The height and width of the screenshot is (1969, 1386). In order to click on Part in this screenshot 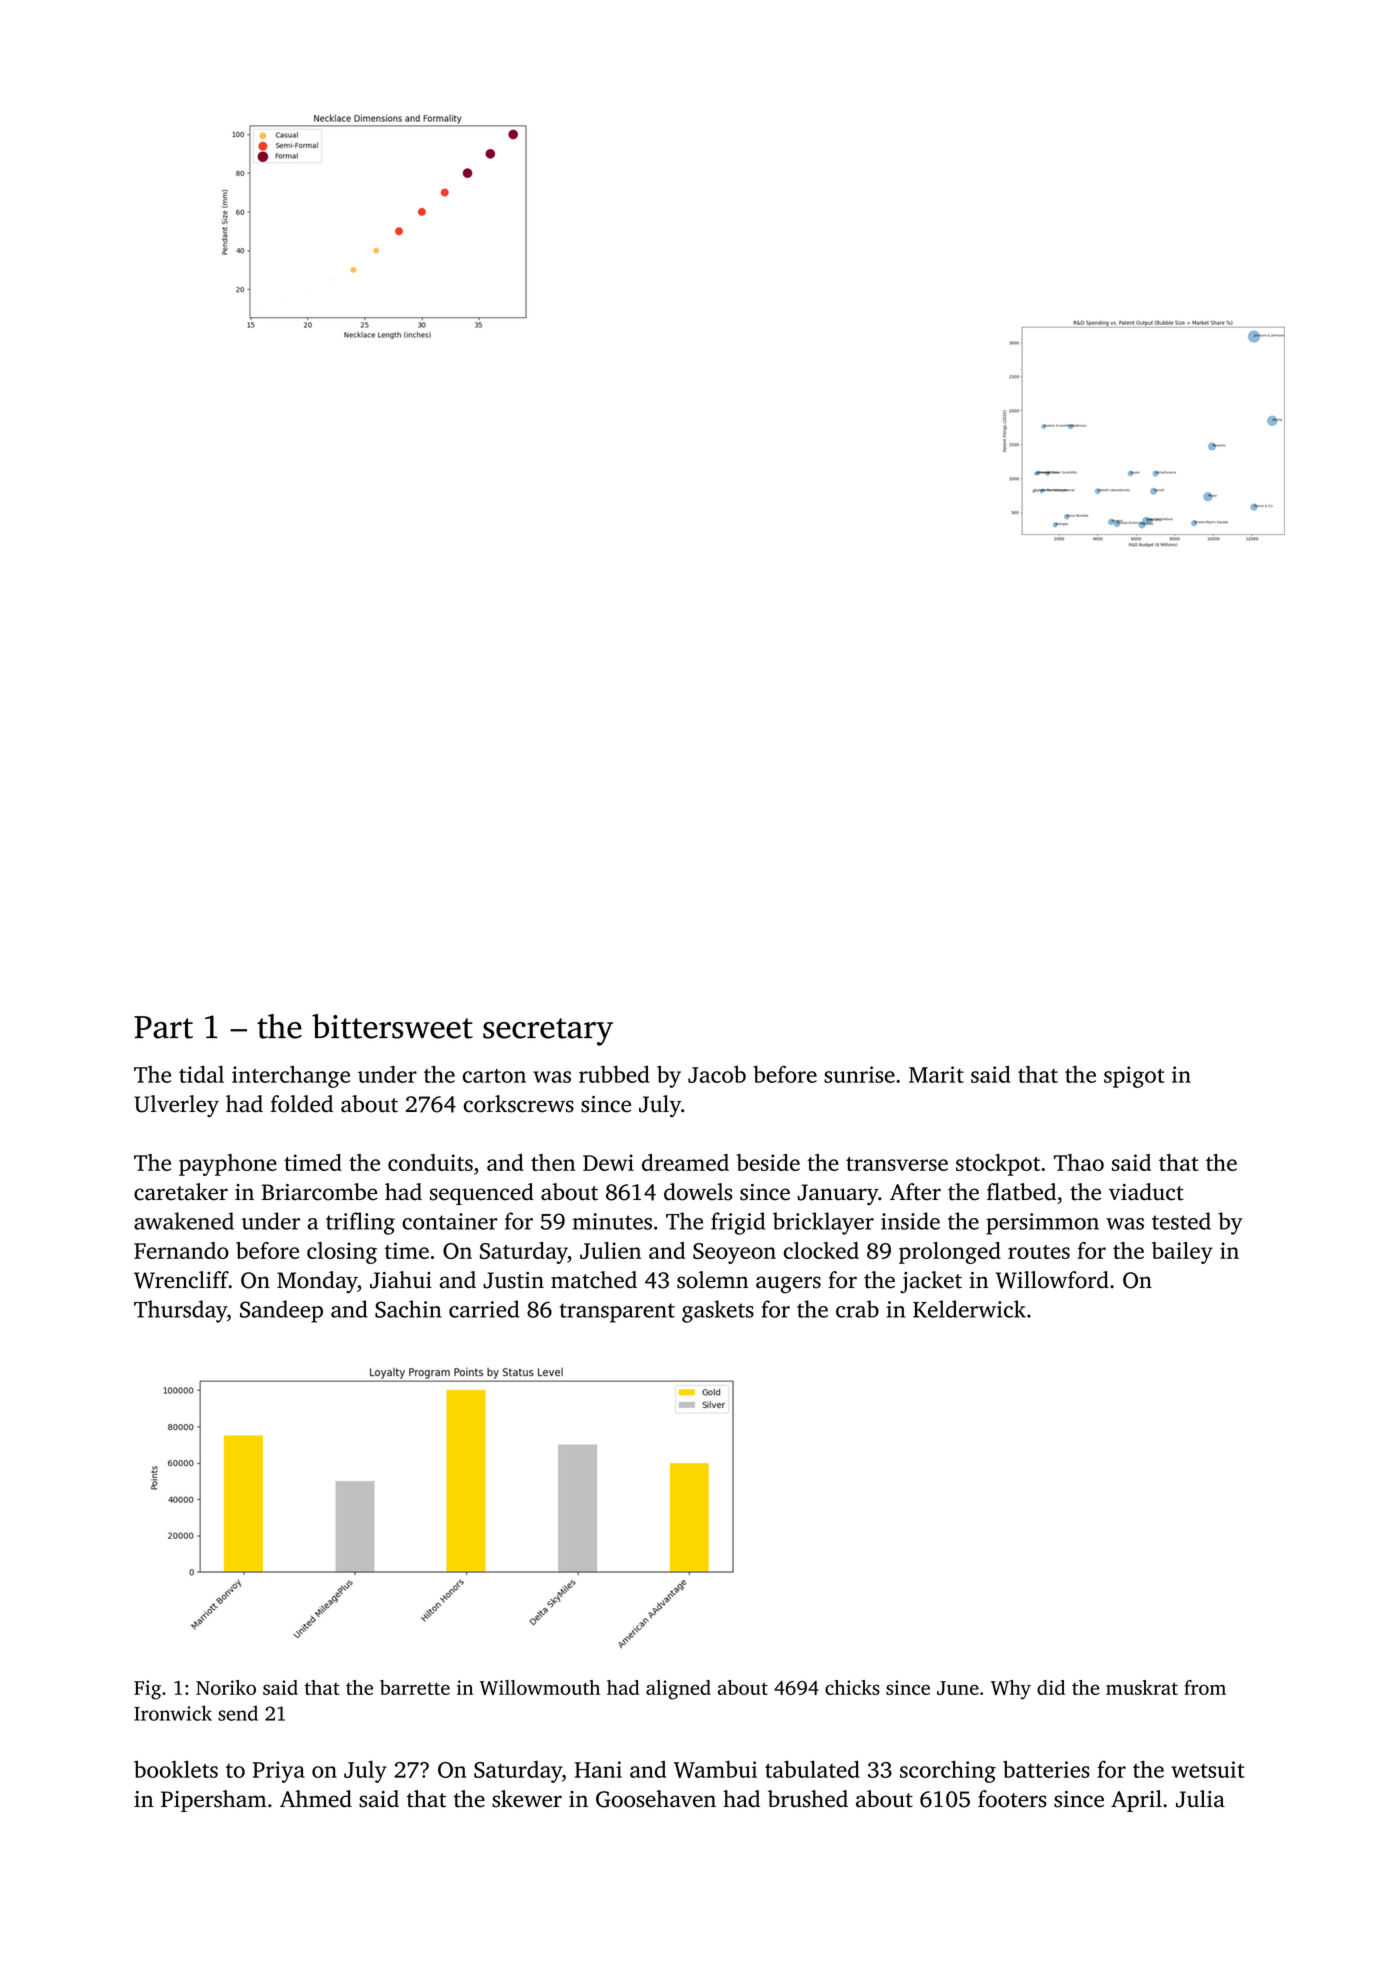, I will do `click(163, 1027)`.
